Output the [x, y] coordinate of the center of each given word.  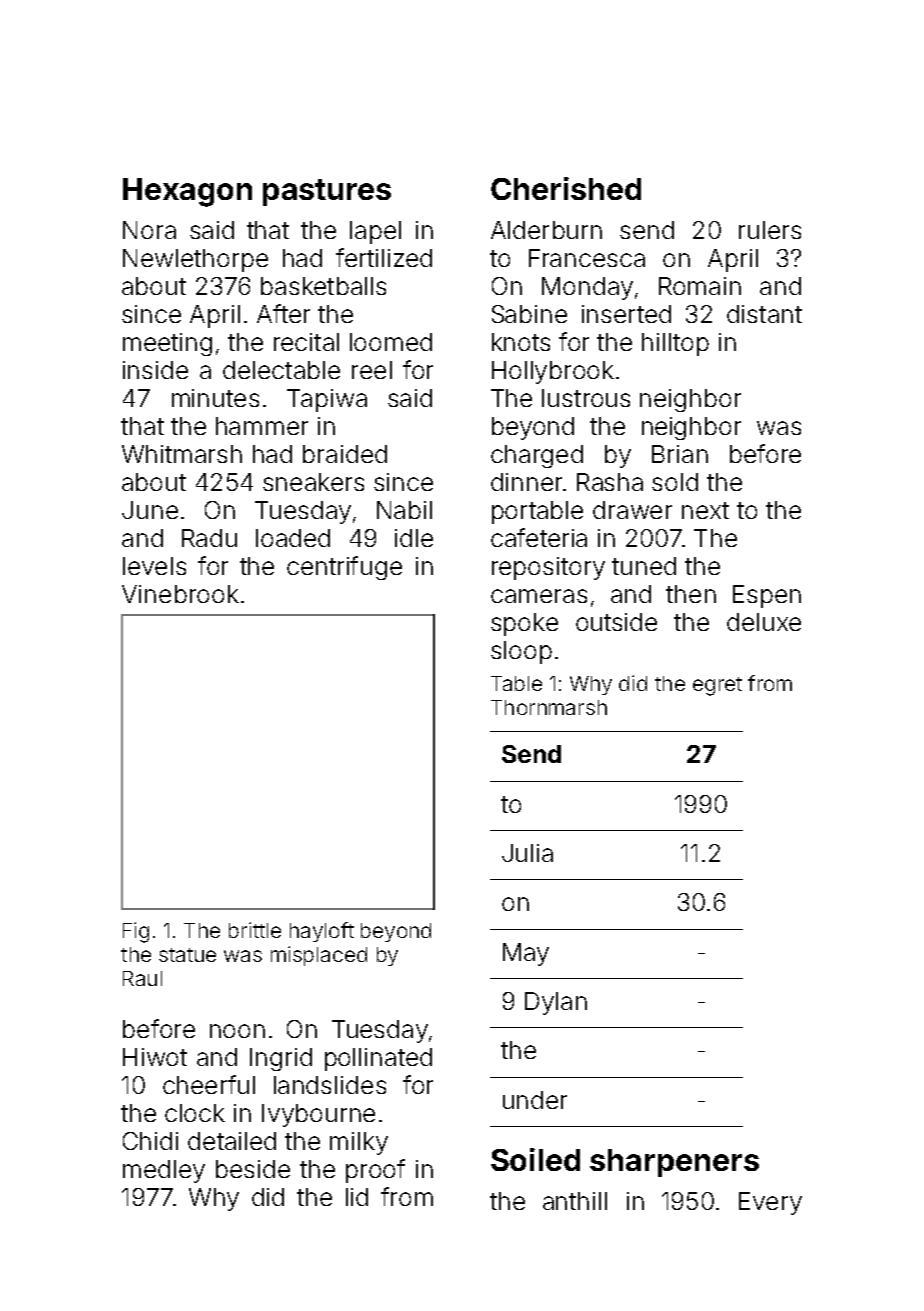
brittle [255, 930]
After [283, 313]
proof [375, 1171]
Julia [527, 853]
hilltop [675, 344]
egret [717, 686]
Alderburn [546, 230]
